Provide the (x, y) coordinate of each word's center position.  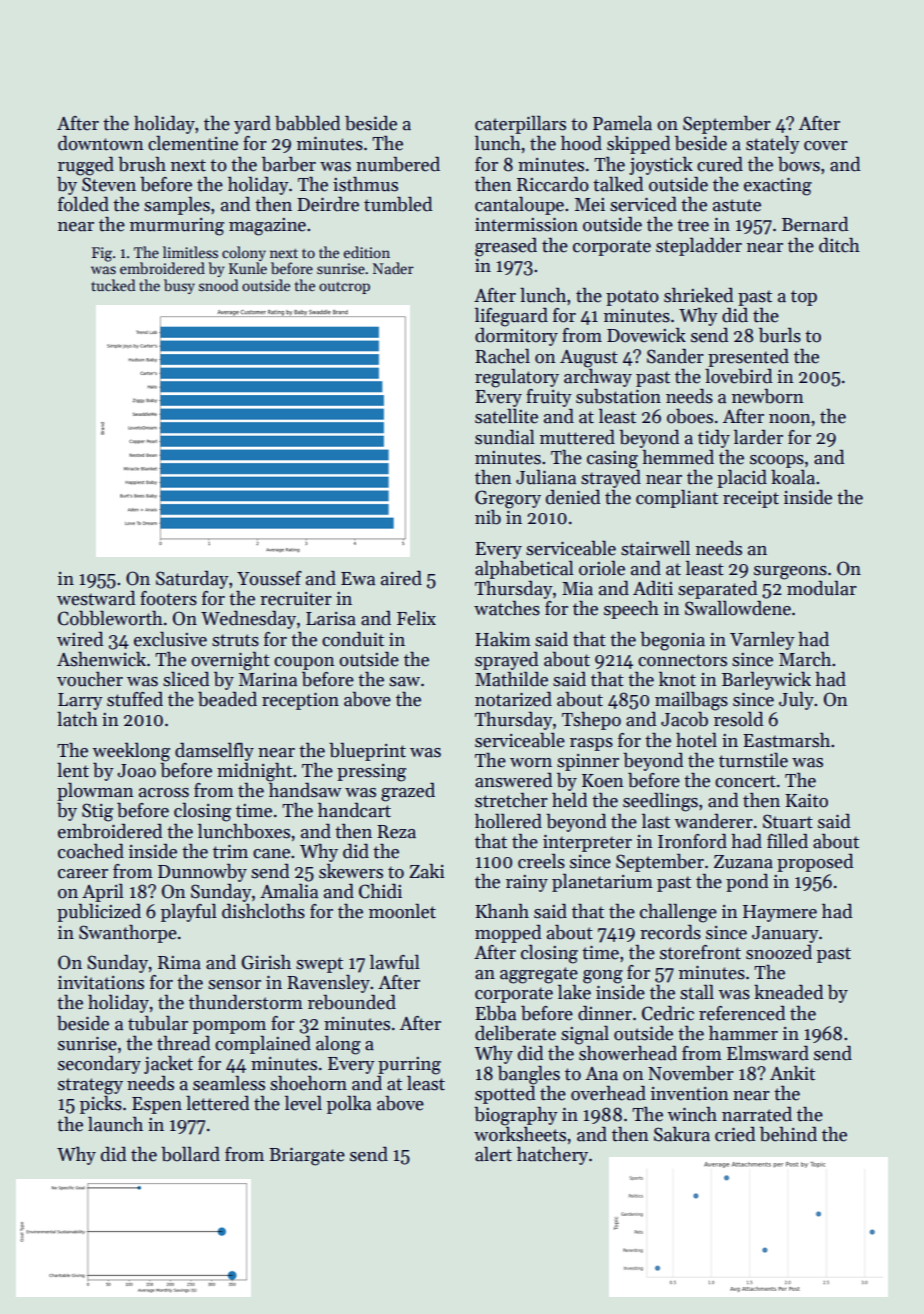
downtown (101, 143)
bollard (190, 1154)
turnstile (753, 760)
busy (179, 286)
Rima (179, 963)
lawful (395, 962)
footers (168, 598)
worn (531, 763)
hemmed (678, 457)
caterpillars (520, 125)
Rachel (502, 356)
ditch (839, 245)
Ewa (358, 579)
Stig (97, 812)
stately (773, 145)
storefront (700, 952)
